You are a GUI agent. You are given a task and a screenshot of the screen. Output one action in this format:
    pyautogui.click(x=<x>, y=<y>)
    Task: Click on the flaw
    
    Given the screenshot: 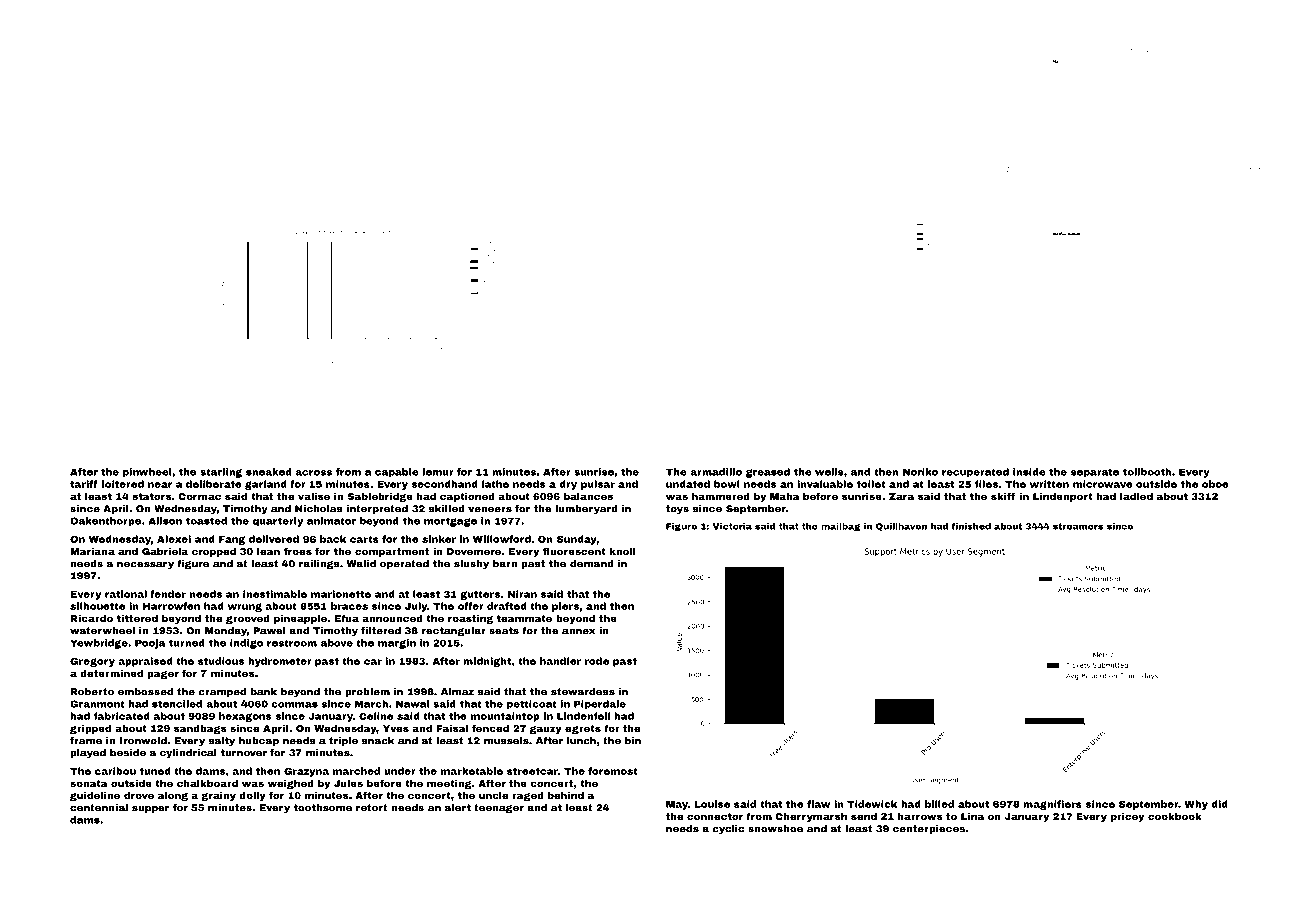 What is the action you would take?
    pyautogui.click(x=818, y=804)
